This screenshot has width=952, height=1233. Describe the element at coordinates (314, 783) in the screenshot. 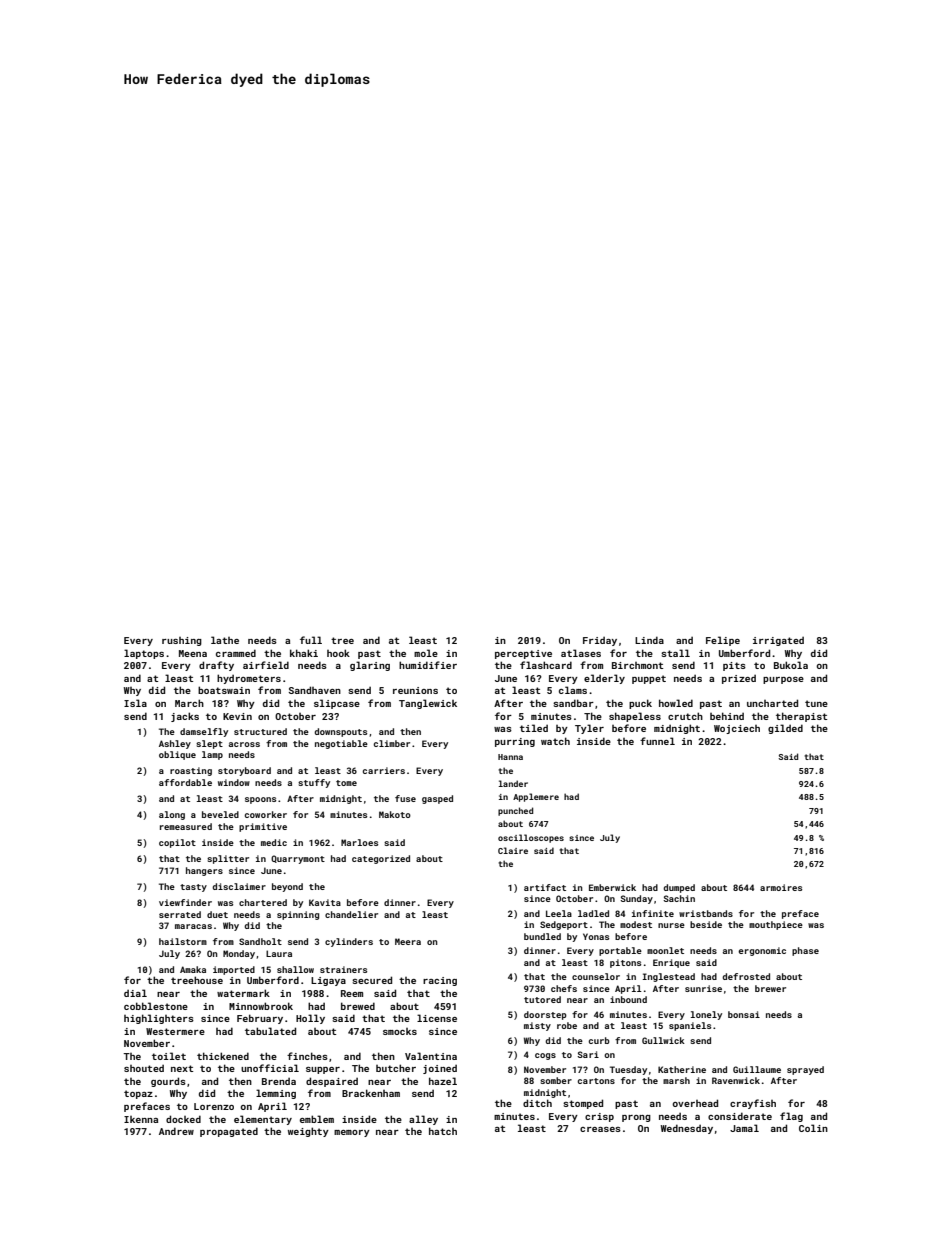

I see `stuffy` at that location.
